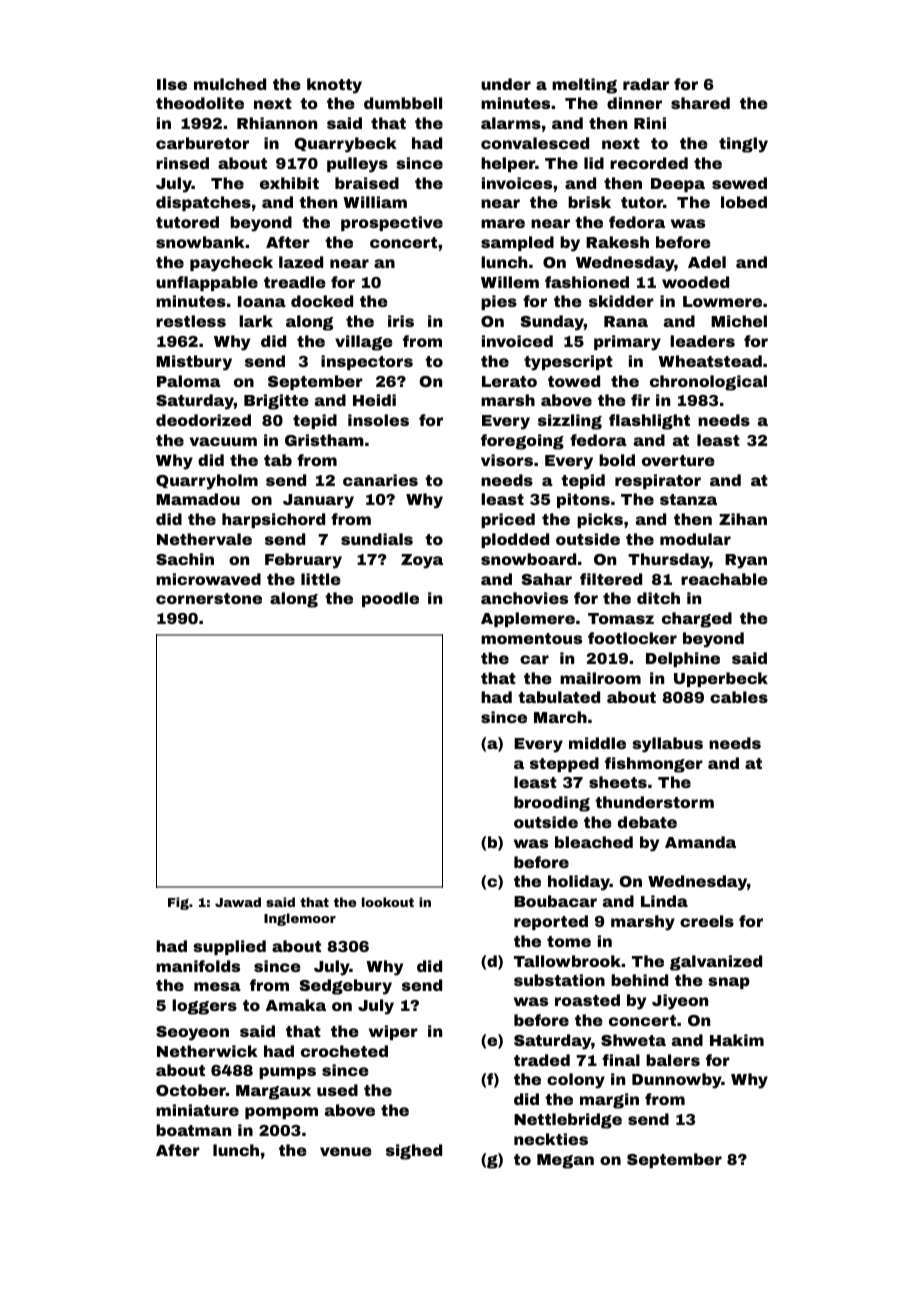 This screenshot has width=924, height=1311. What do you see at coordinates (739, 697) in the screenshot?
I see `cables` at bounding box center [739, 697].
